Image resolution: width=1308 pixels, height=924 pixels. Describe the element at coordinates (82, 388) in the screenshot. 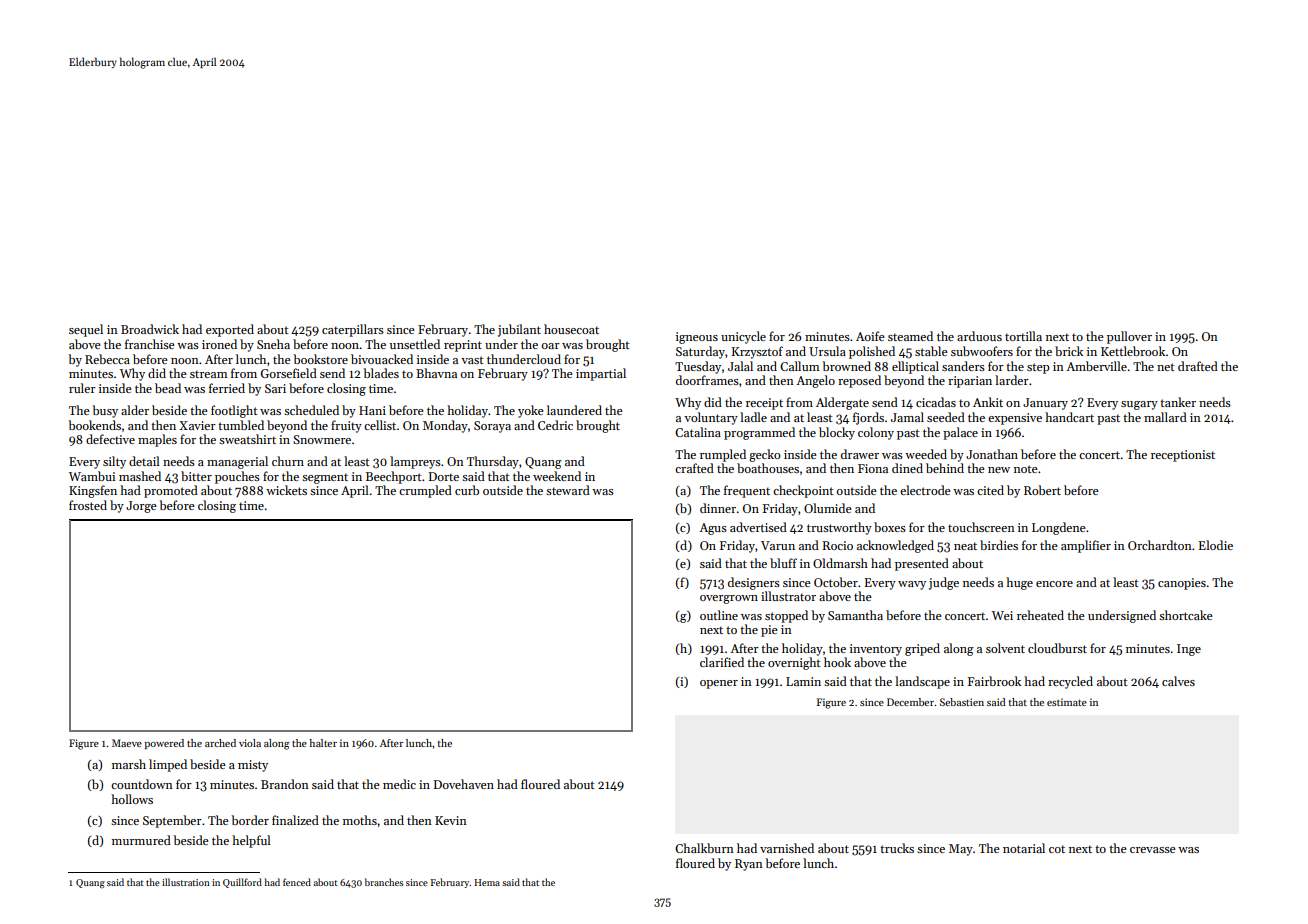

I see `ruler` at that location.
